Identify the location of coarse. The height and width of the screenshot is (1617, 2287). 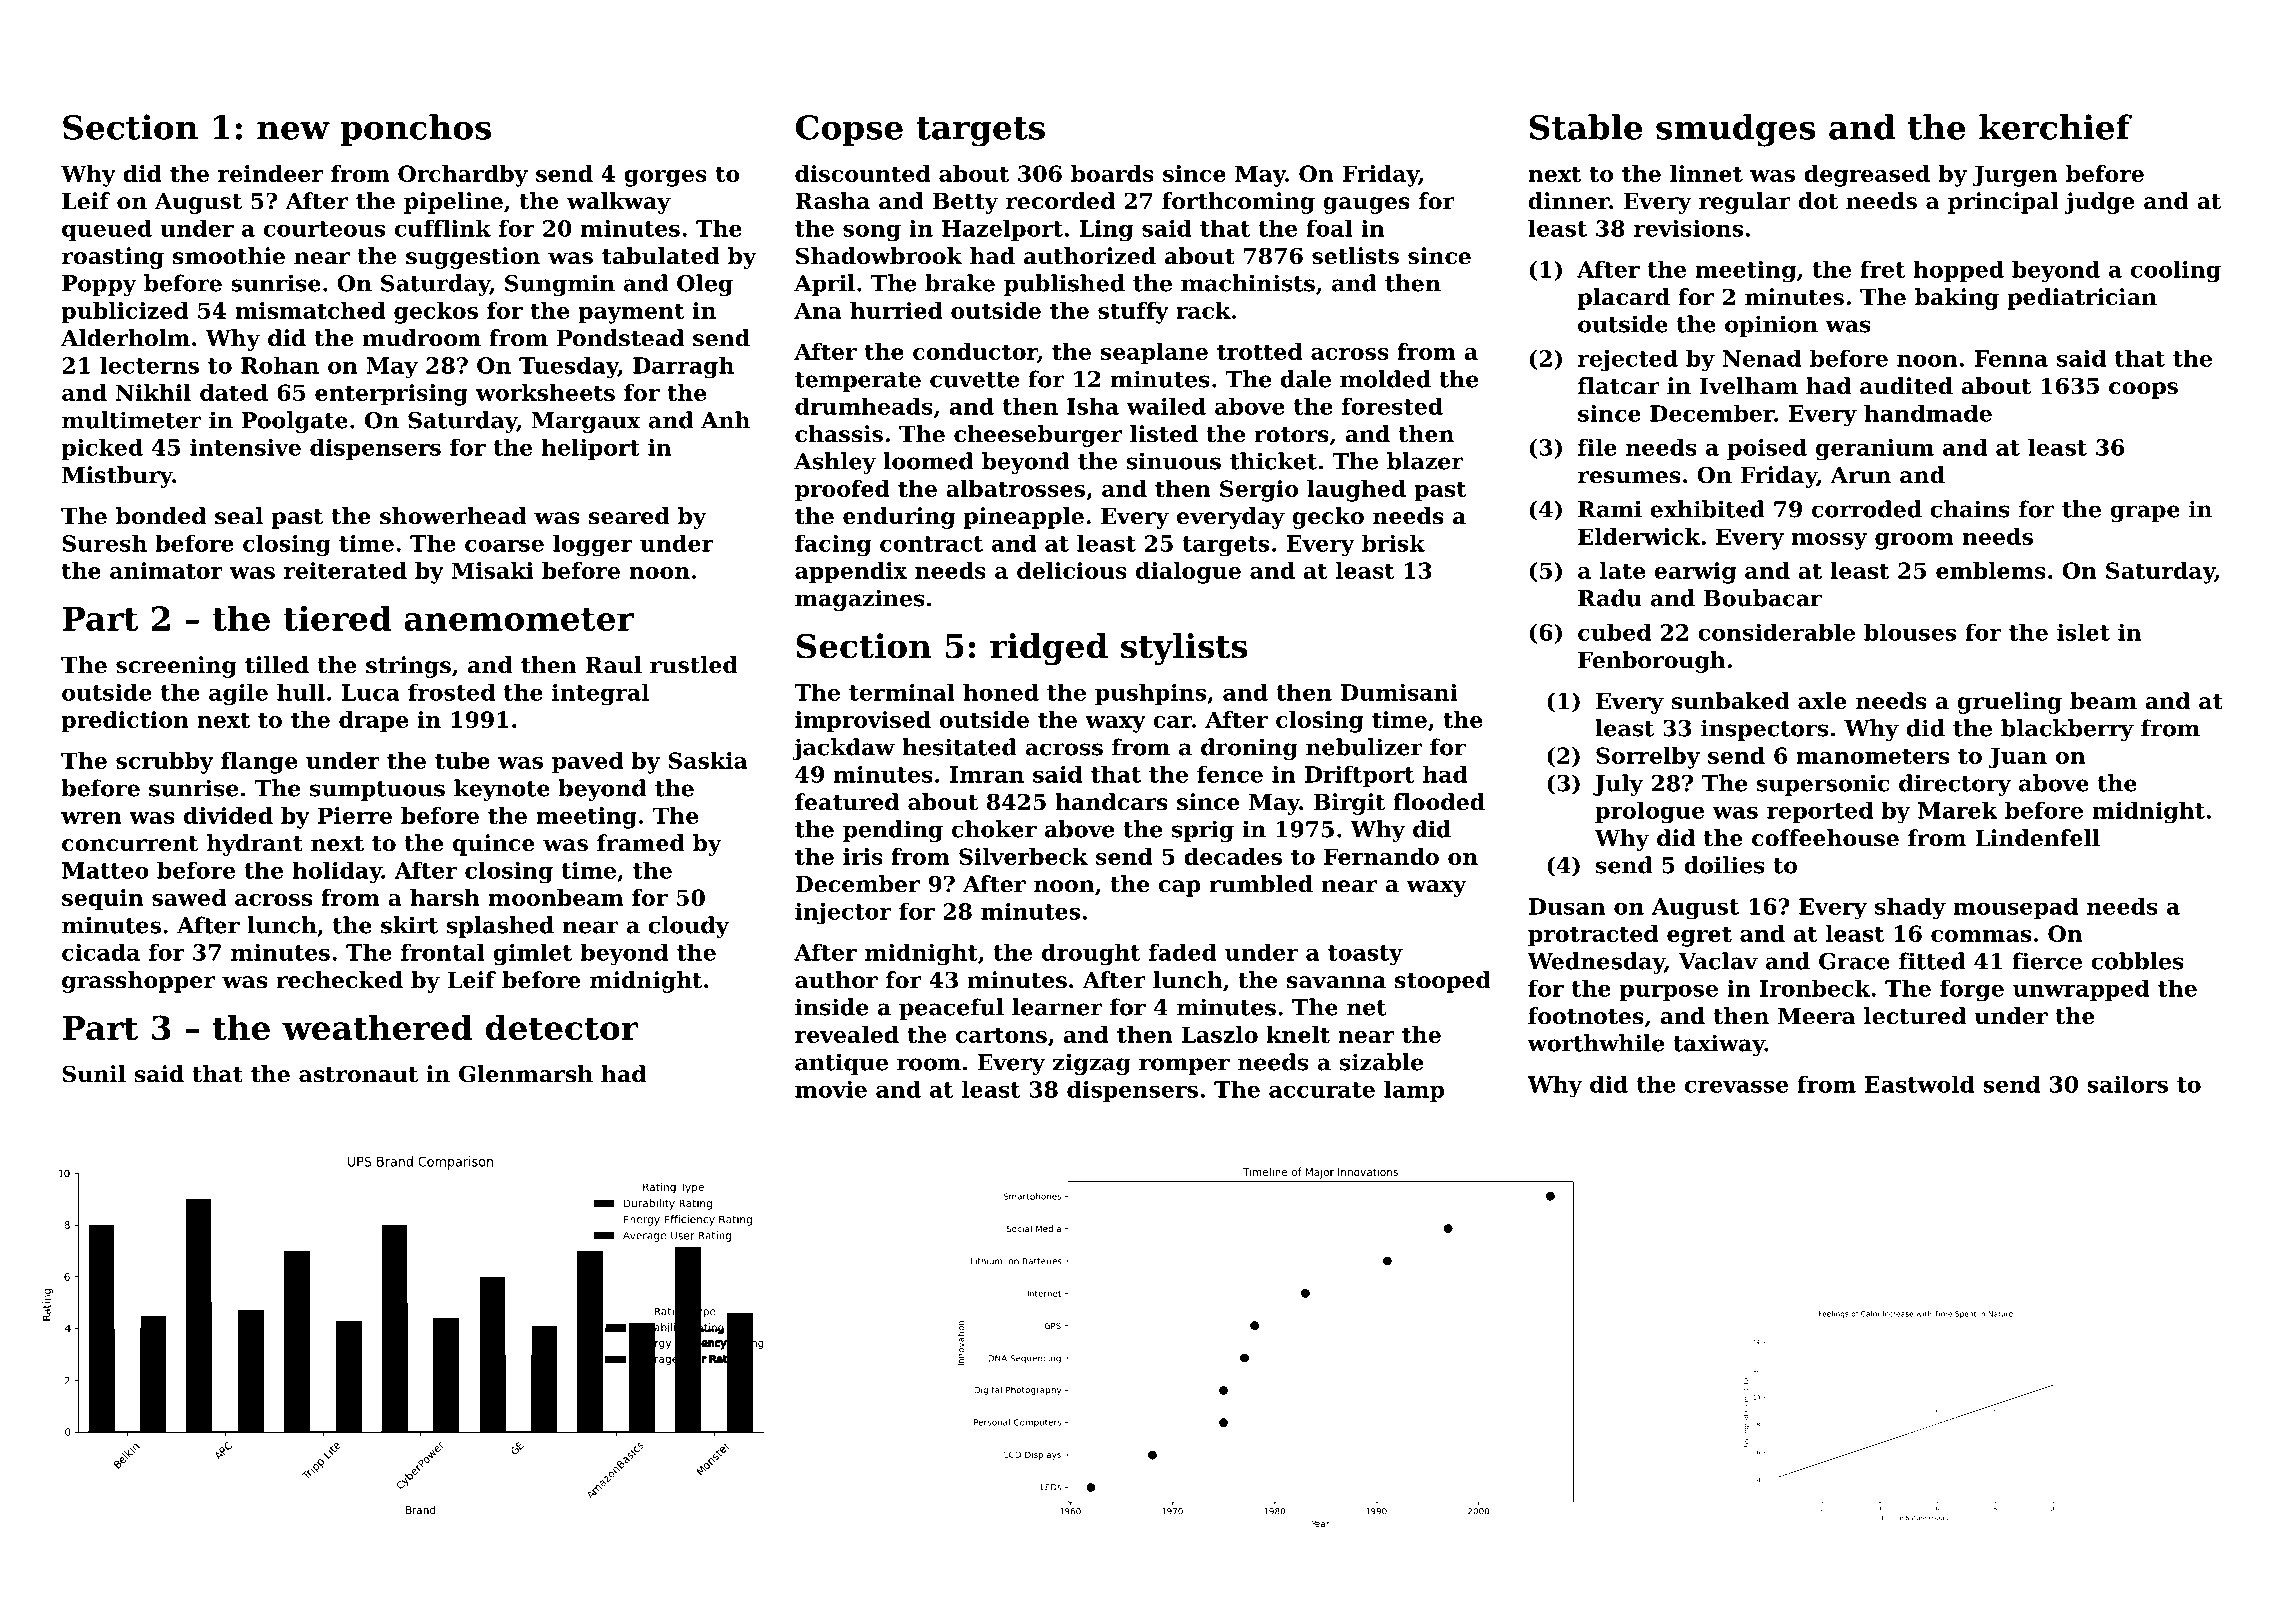
(504, 545).
